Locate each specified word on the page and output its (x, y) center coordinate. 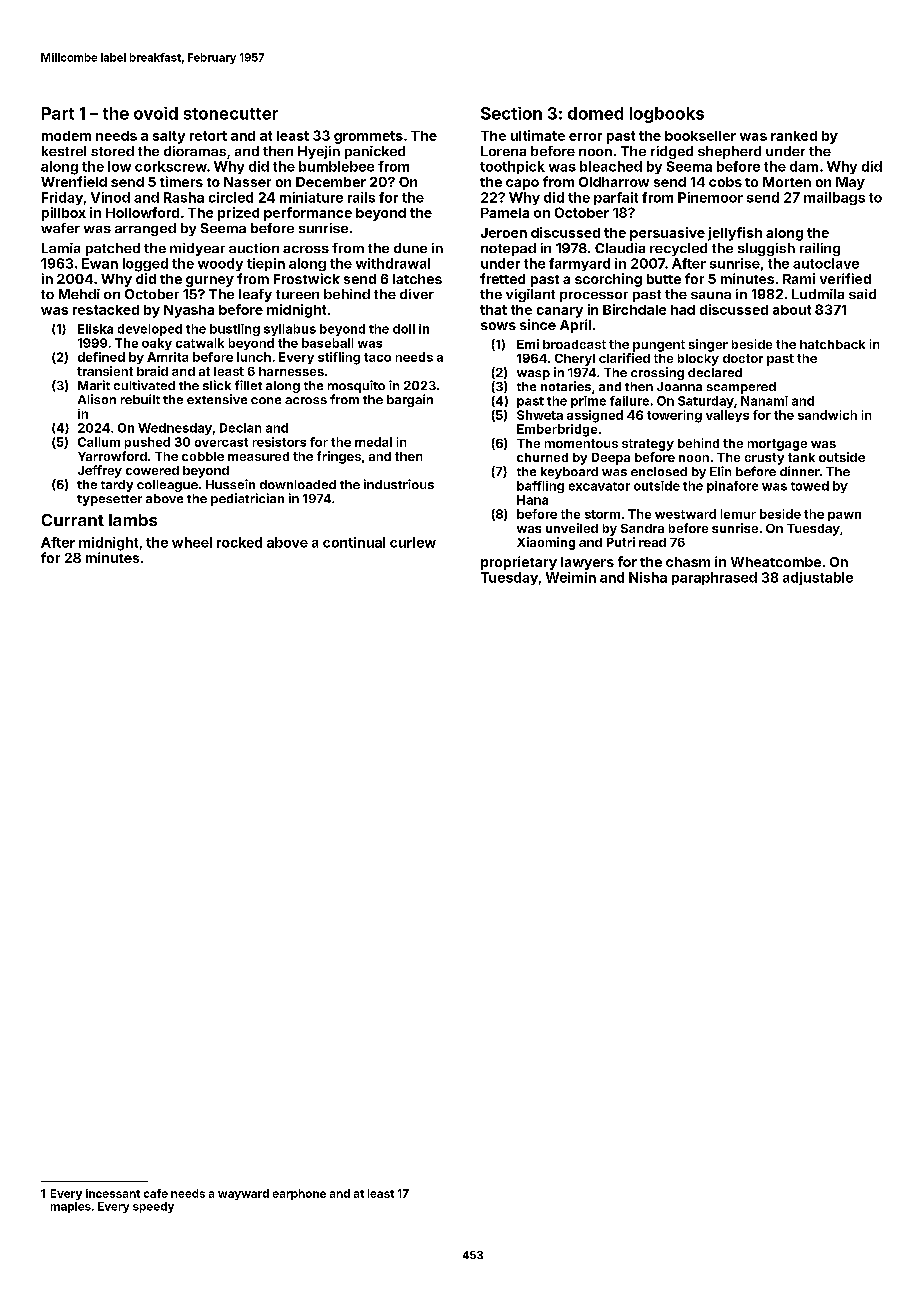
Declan (240, 428)
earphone (299, 1194)
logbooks (667, 115)
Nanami (764, 401)
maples (71, 1207)
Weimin (571, 577)
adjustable (818, 578)
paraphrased (714, 578)
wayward (243, 1194)
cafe (156, 1193)
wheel (192, 542)
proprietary (519, 563)
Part (58, 113)
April (575, 326)
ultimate (538, 135)
